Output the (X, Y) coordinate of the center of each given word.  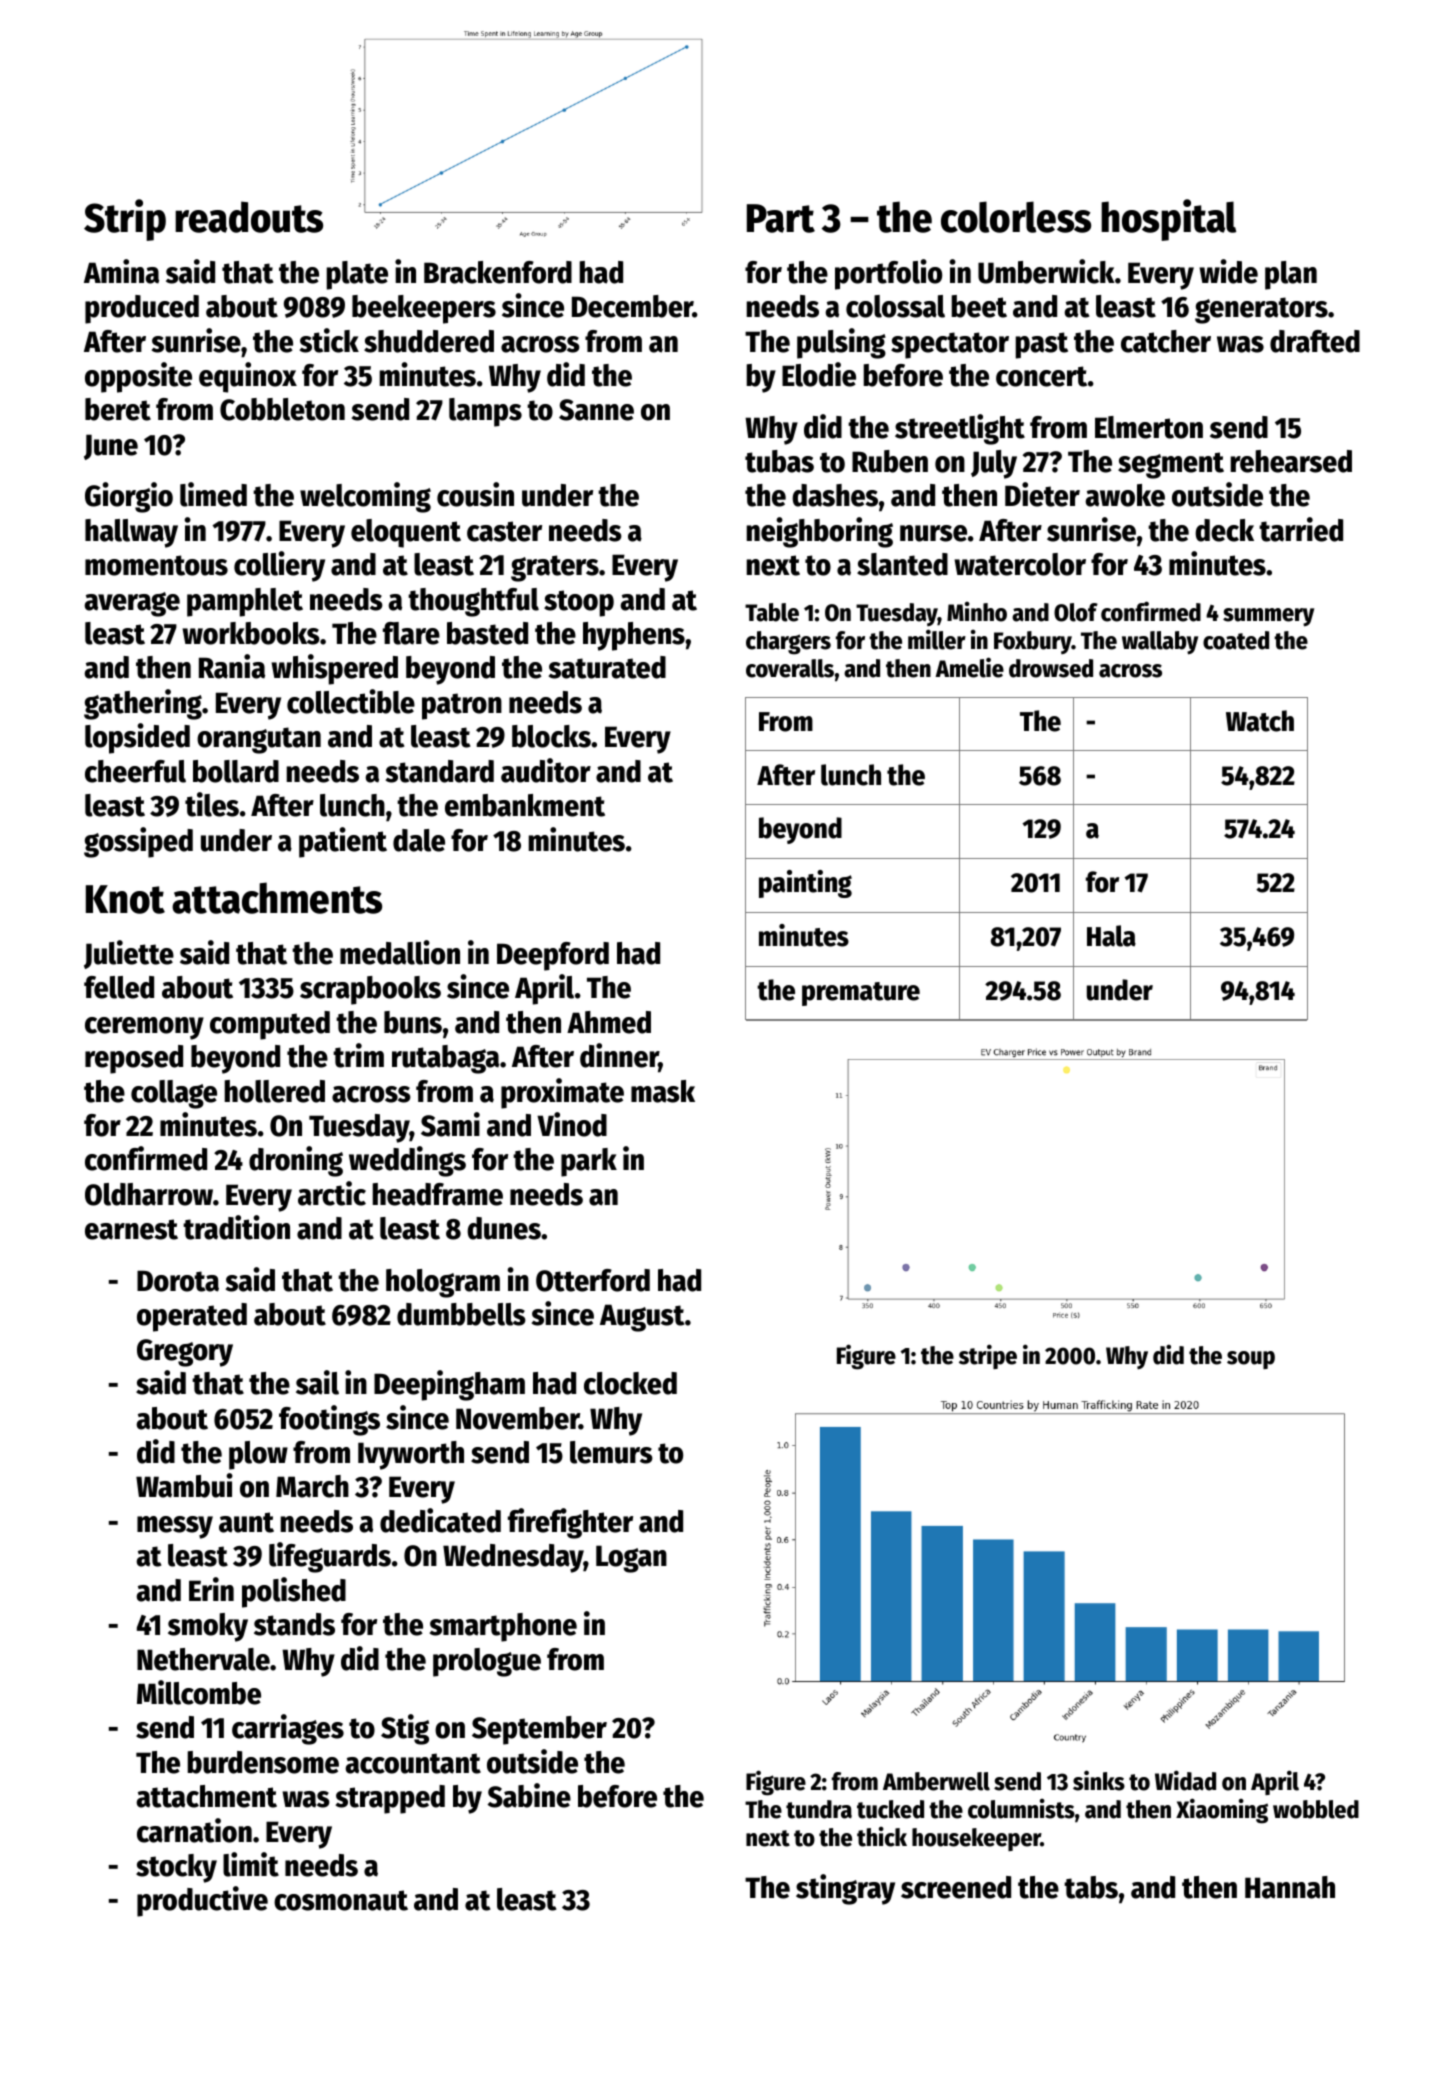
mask (663, 1091)
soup (1251, 1360)
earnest (131, 1229)
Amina (121, 271)
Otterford (593, 1280)
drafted (1315, 341)
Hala (1111, 936)
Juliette (129, 954)
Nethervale (203, 1659)
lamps (485, 412)
